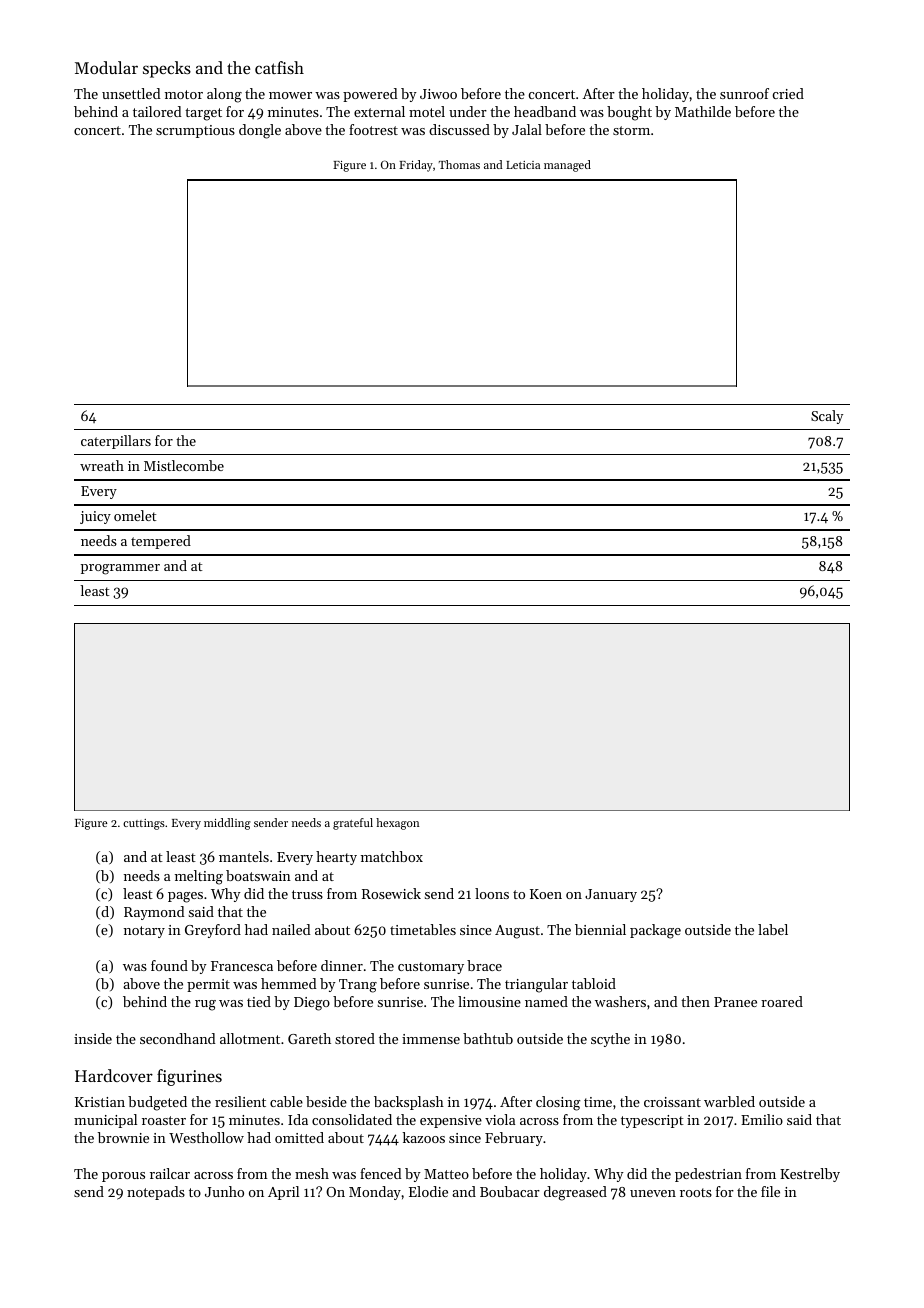 This screenshot has height=1308, width=924. What do you see at coordinates (157, 111) in the screenshot?
I see `tailored` at bounding box center [157, 111].
